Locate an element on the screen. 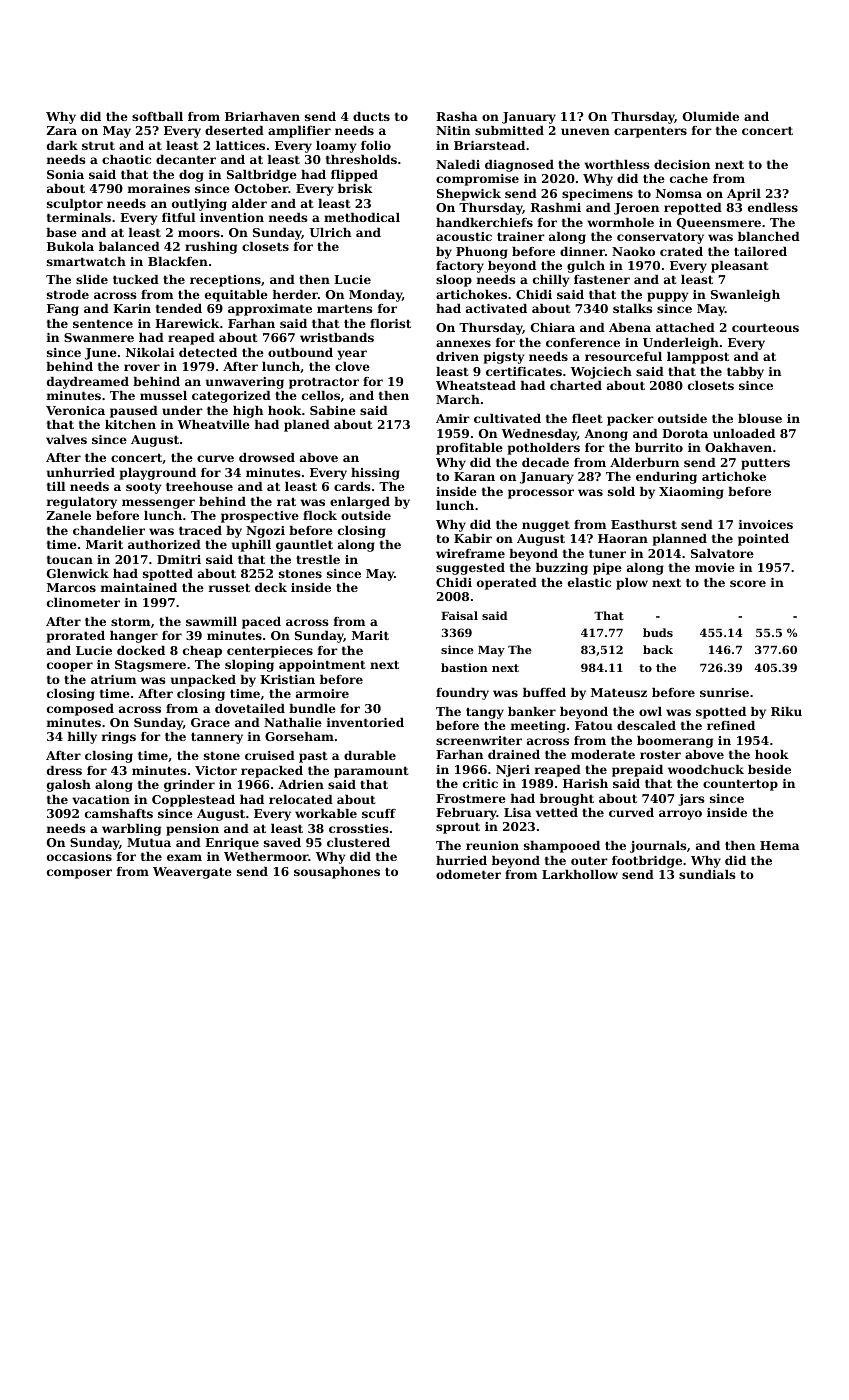  carpenters is located at coordinates (650, 132).
